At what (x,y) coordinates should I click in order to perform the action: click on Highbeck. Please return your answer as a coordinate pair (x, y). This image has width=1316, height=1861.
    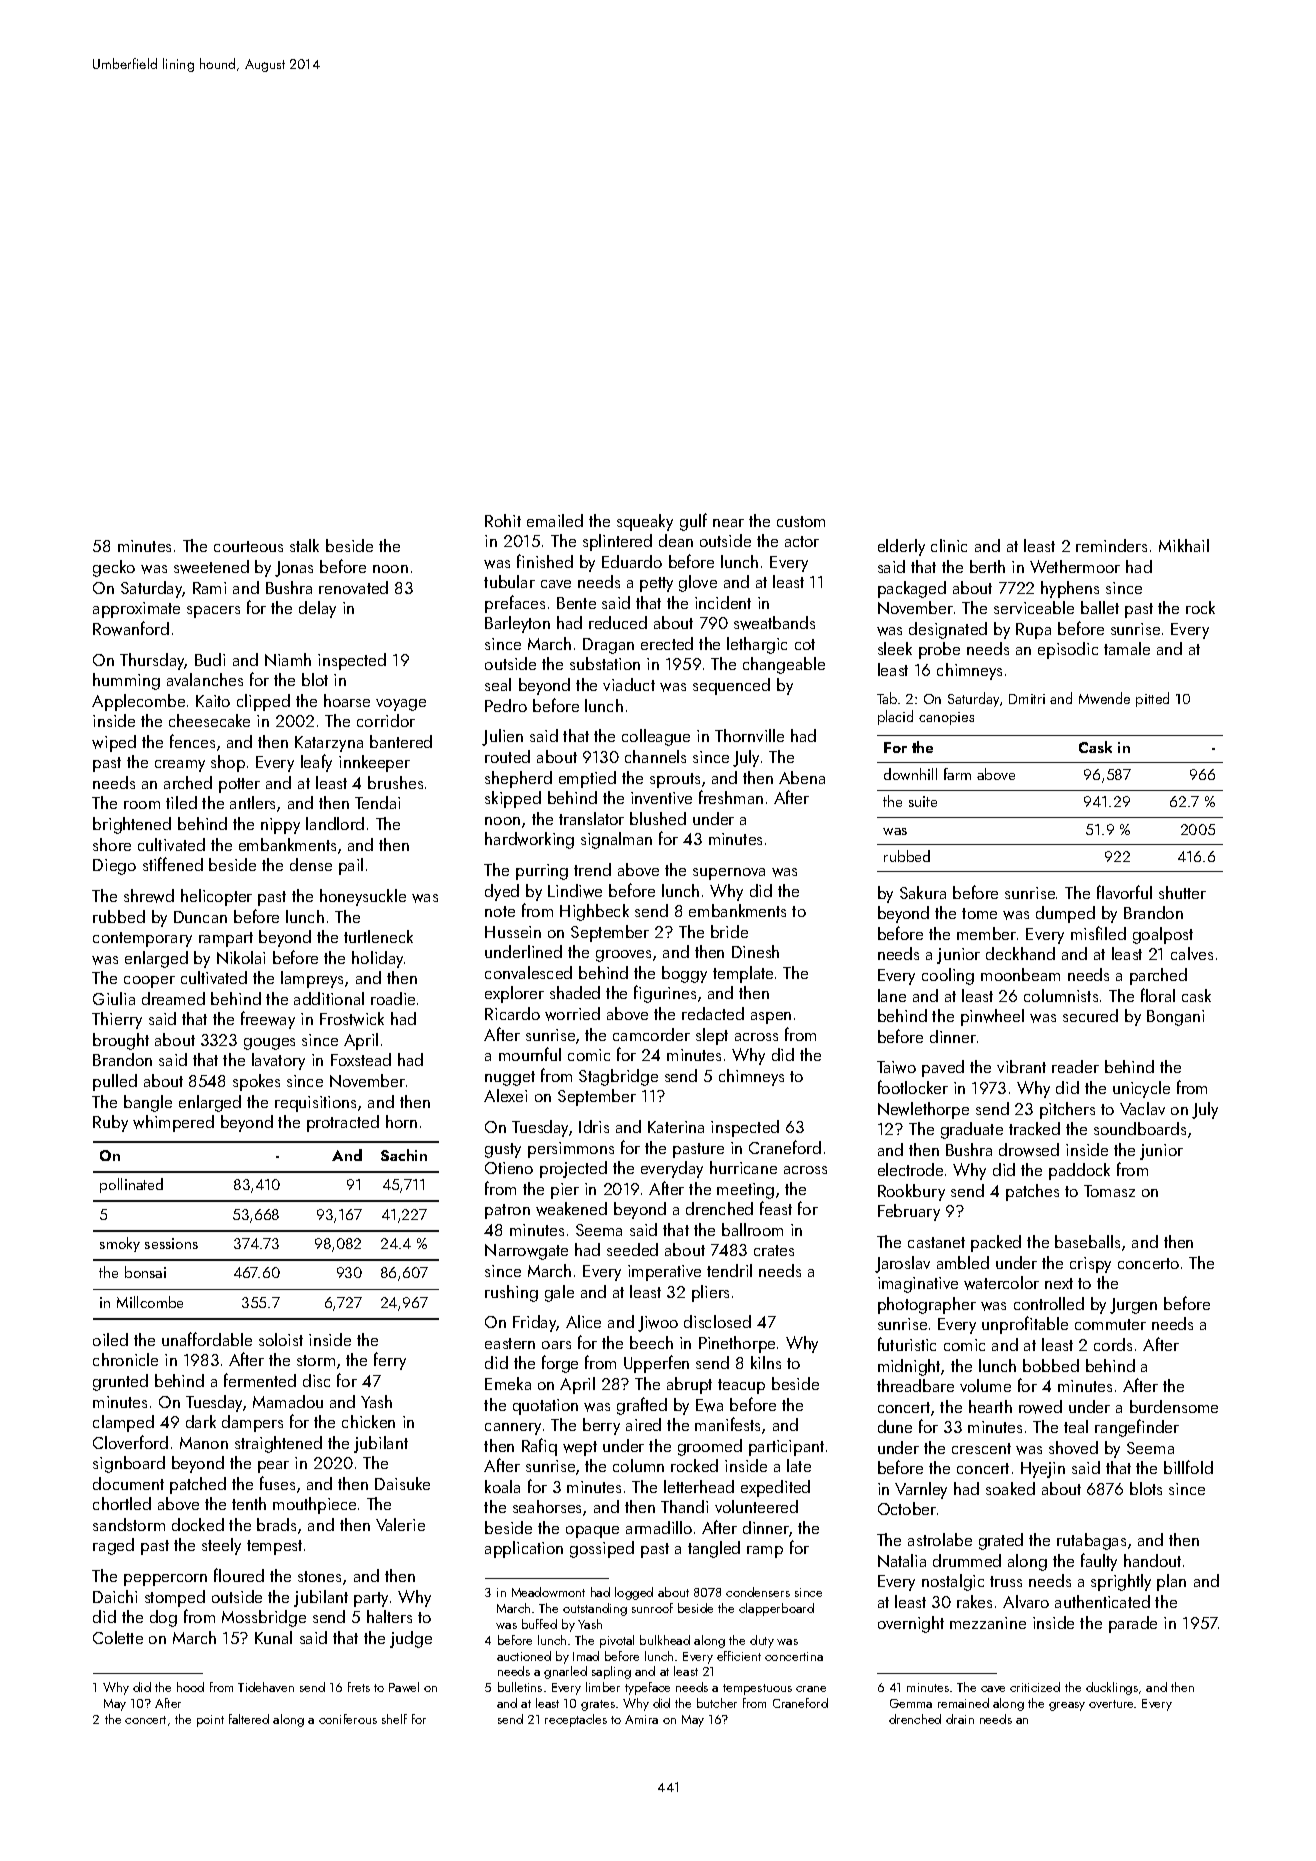
    Looking at the image, I should click on (594, 912).
